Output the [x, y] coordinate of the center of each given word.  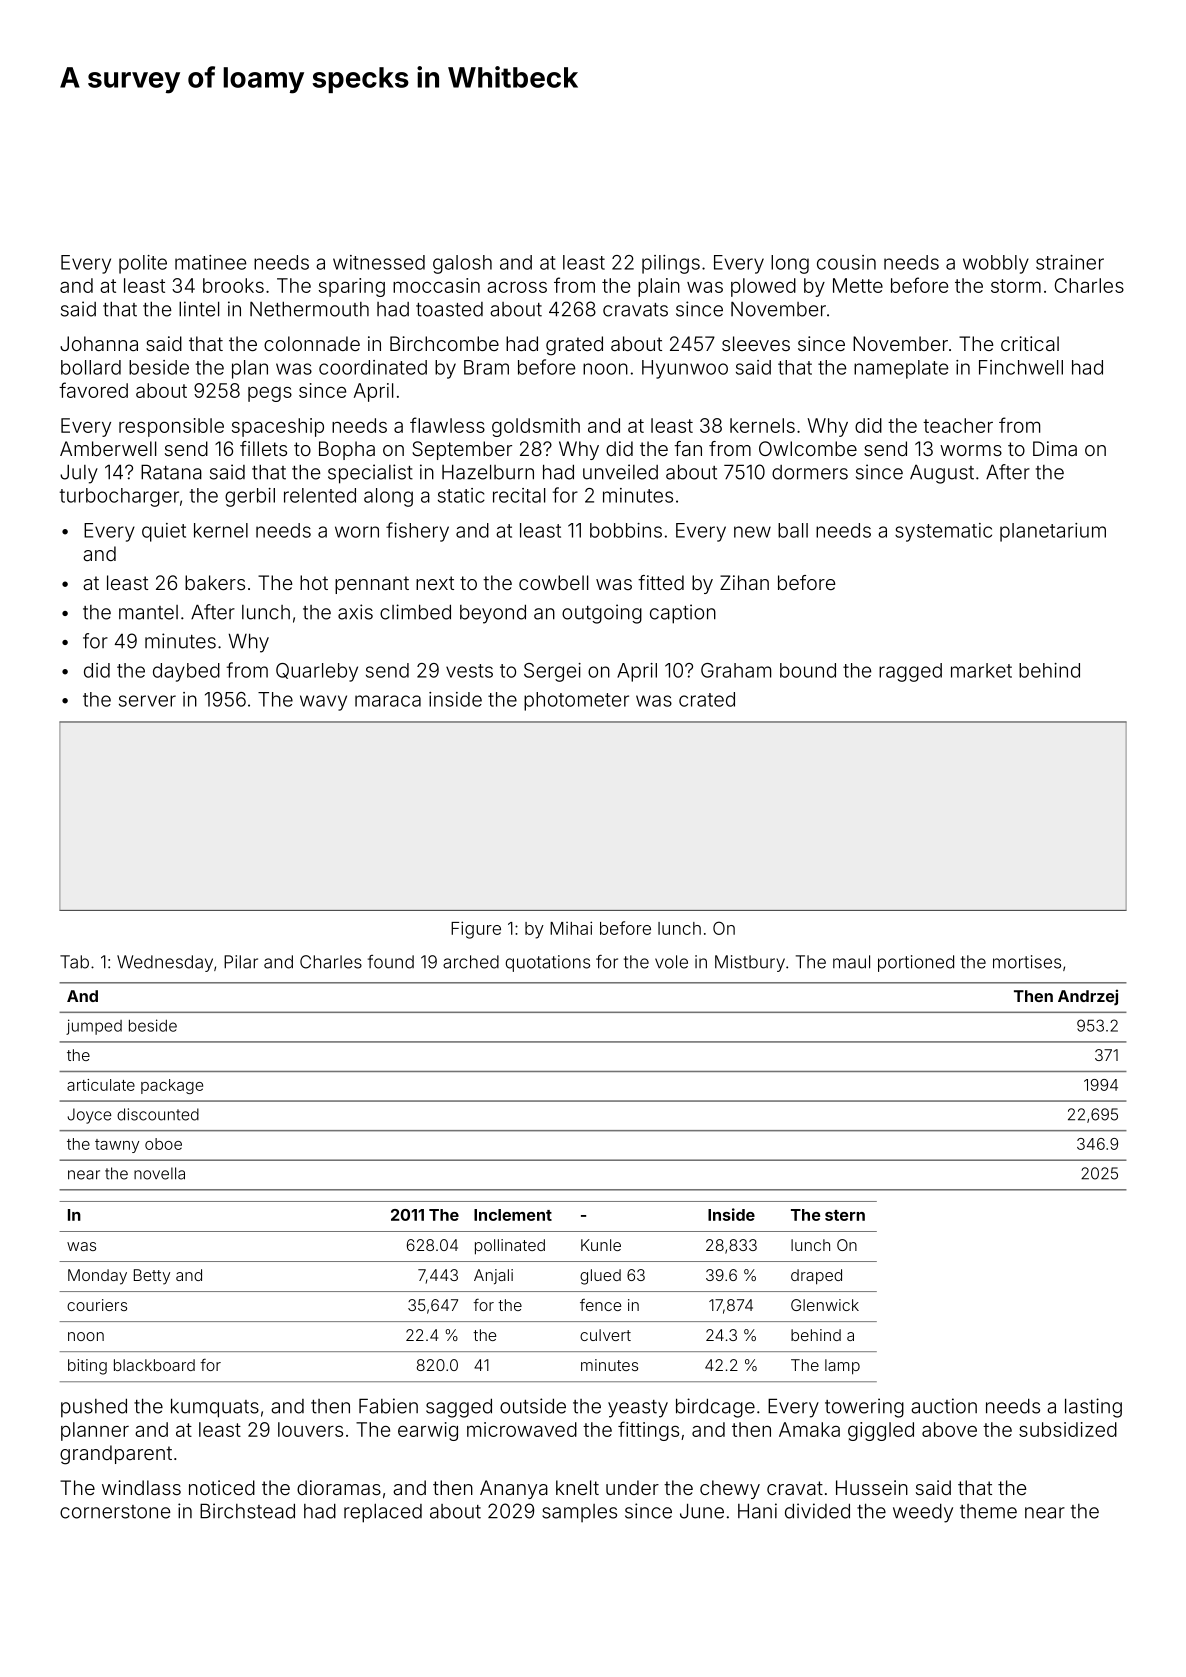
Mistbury [750, 963]
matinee [210, 262]
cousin [846, 262]
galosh [462, 264]
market [981, 670]
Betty [152, 1277]
